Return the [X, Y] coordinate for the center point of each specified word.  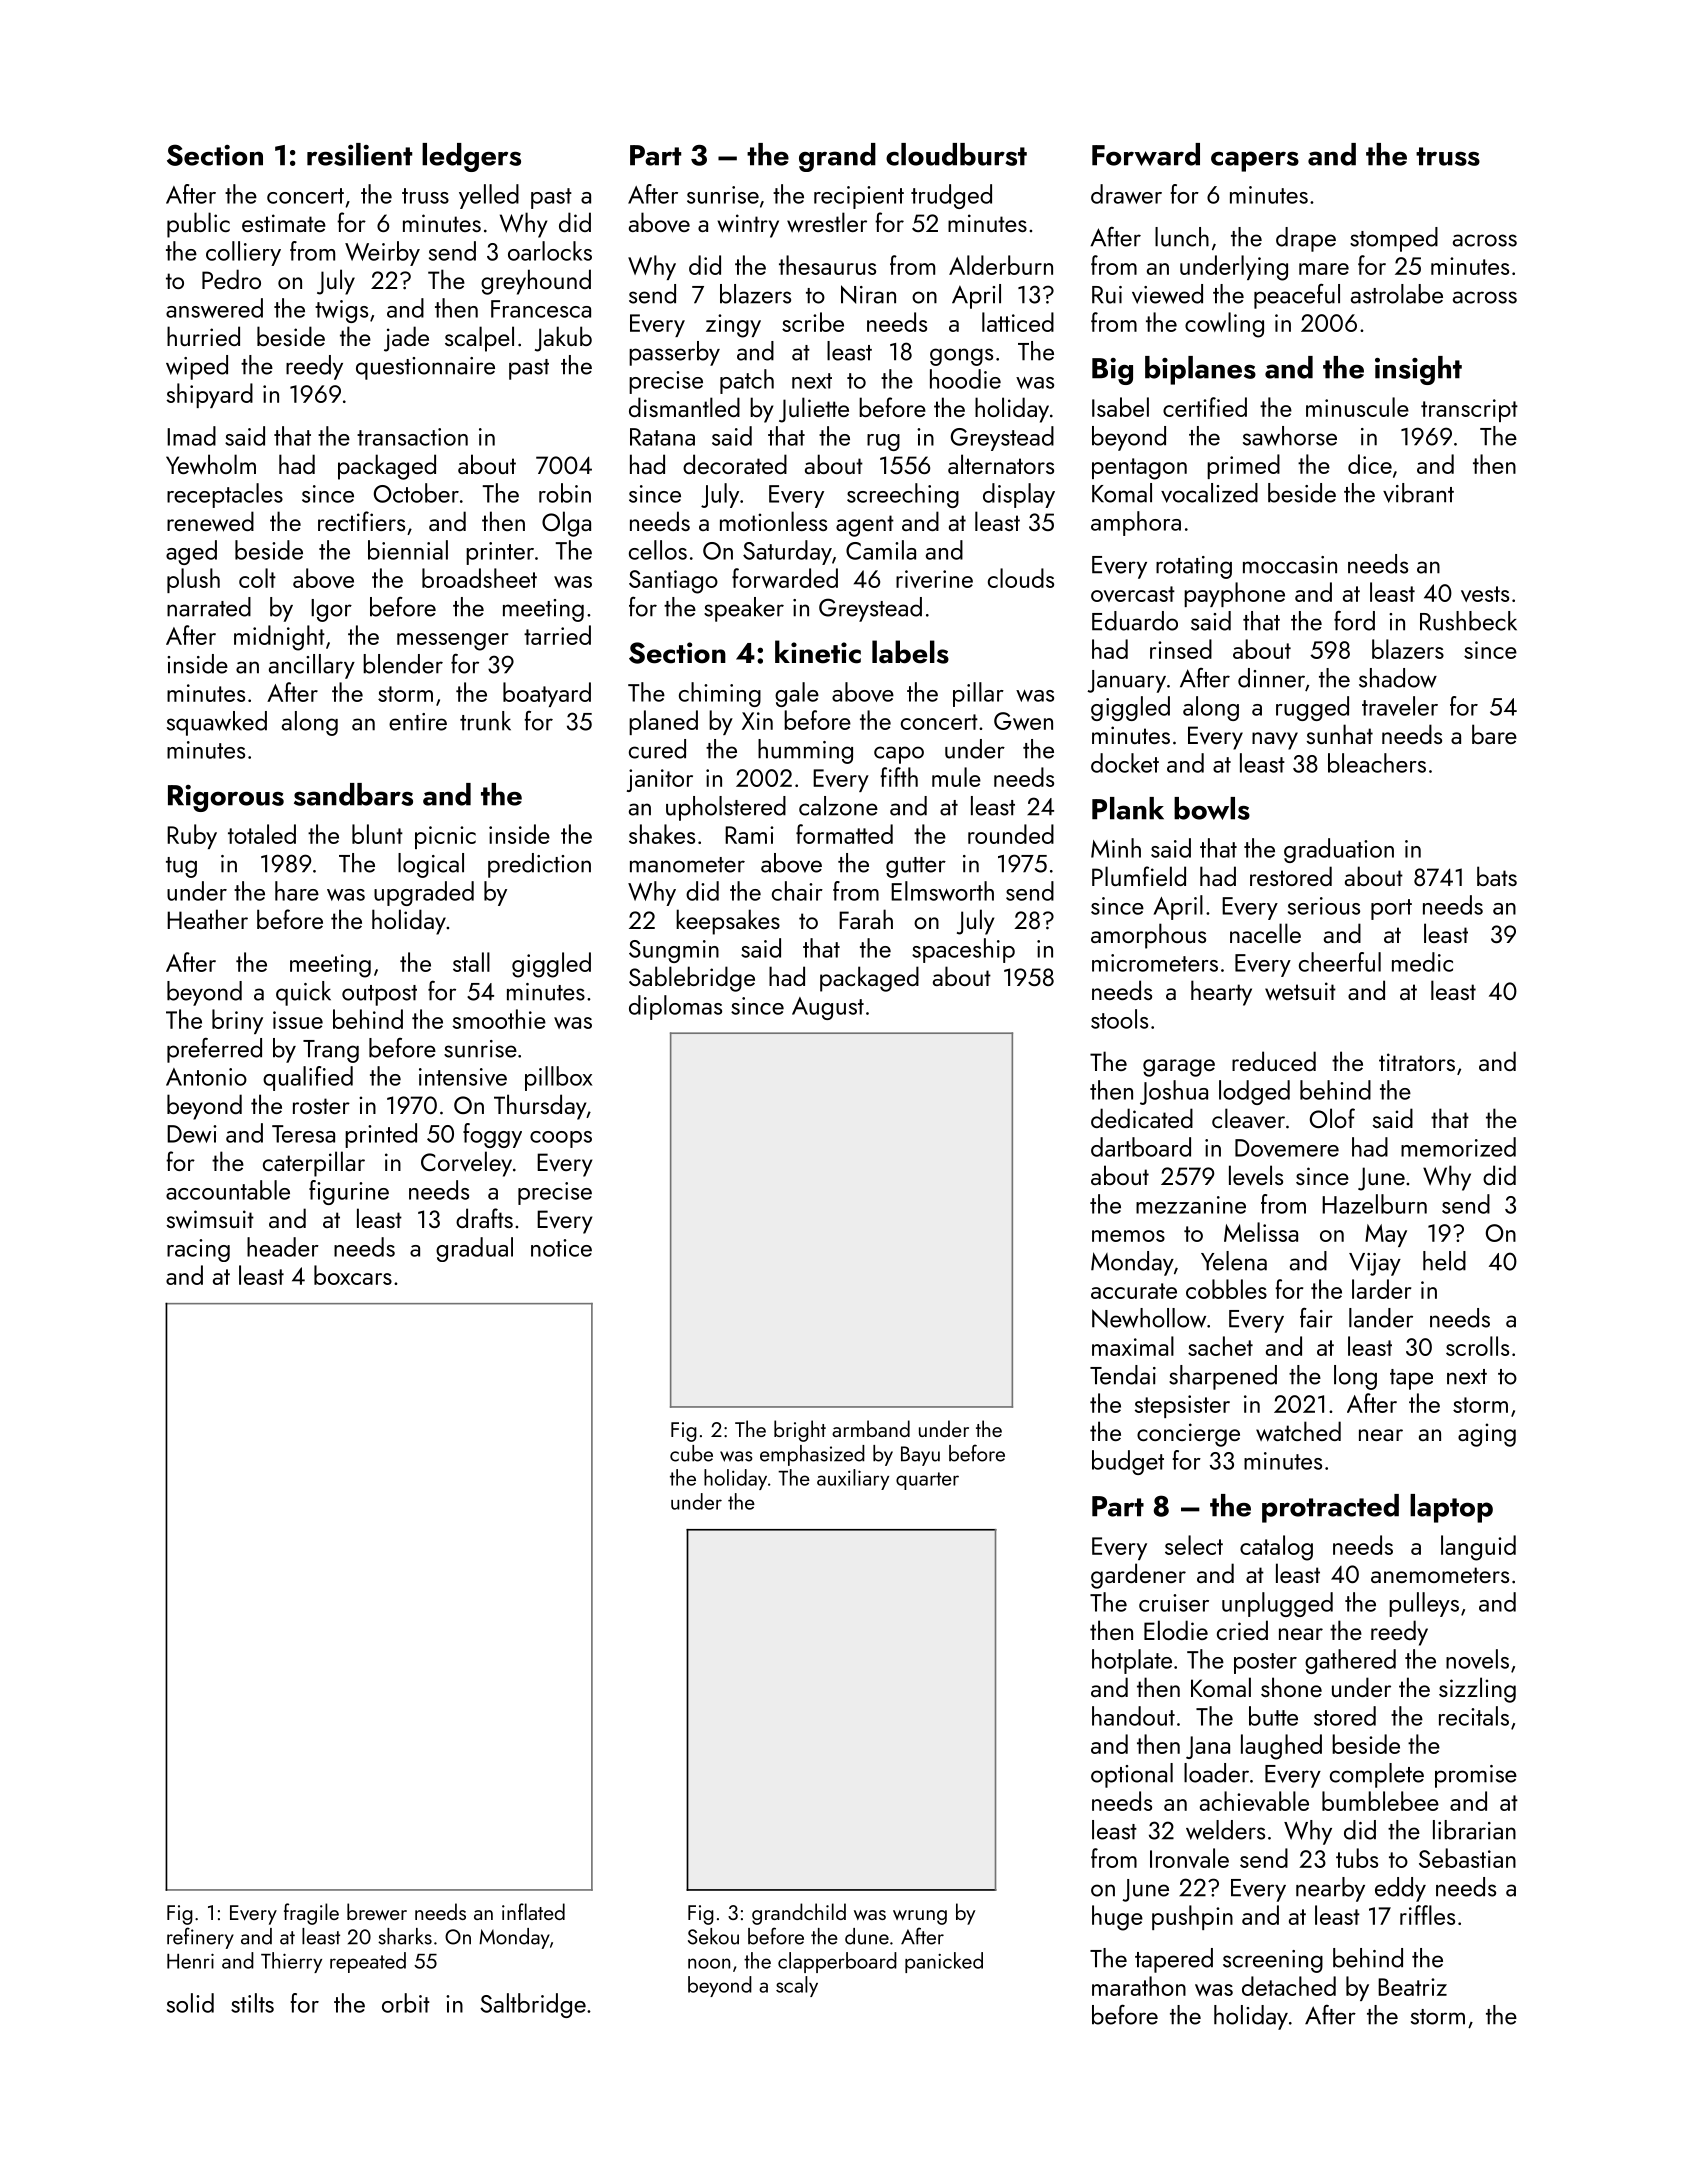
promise [1476, 1776]
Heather [207, 919]
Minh [1116, 848]
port [1391, 909]
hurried [203, 336]
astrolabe [1397, 294]
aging [1487, 1435]
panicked [944, 1962]
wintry [748, 226]
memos [1128, 1236]
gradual [474, 1249]
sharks [405, 1936]
